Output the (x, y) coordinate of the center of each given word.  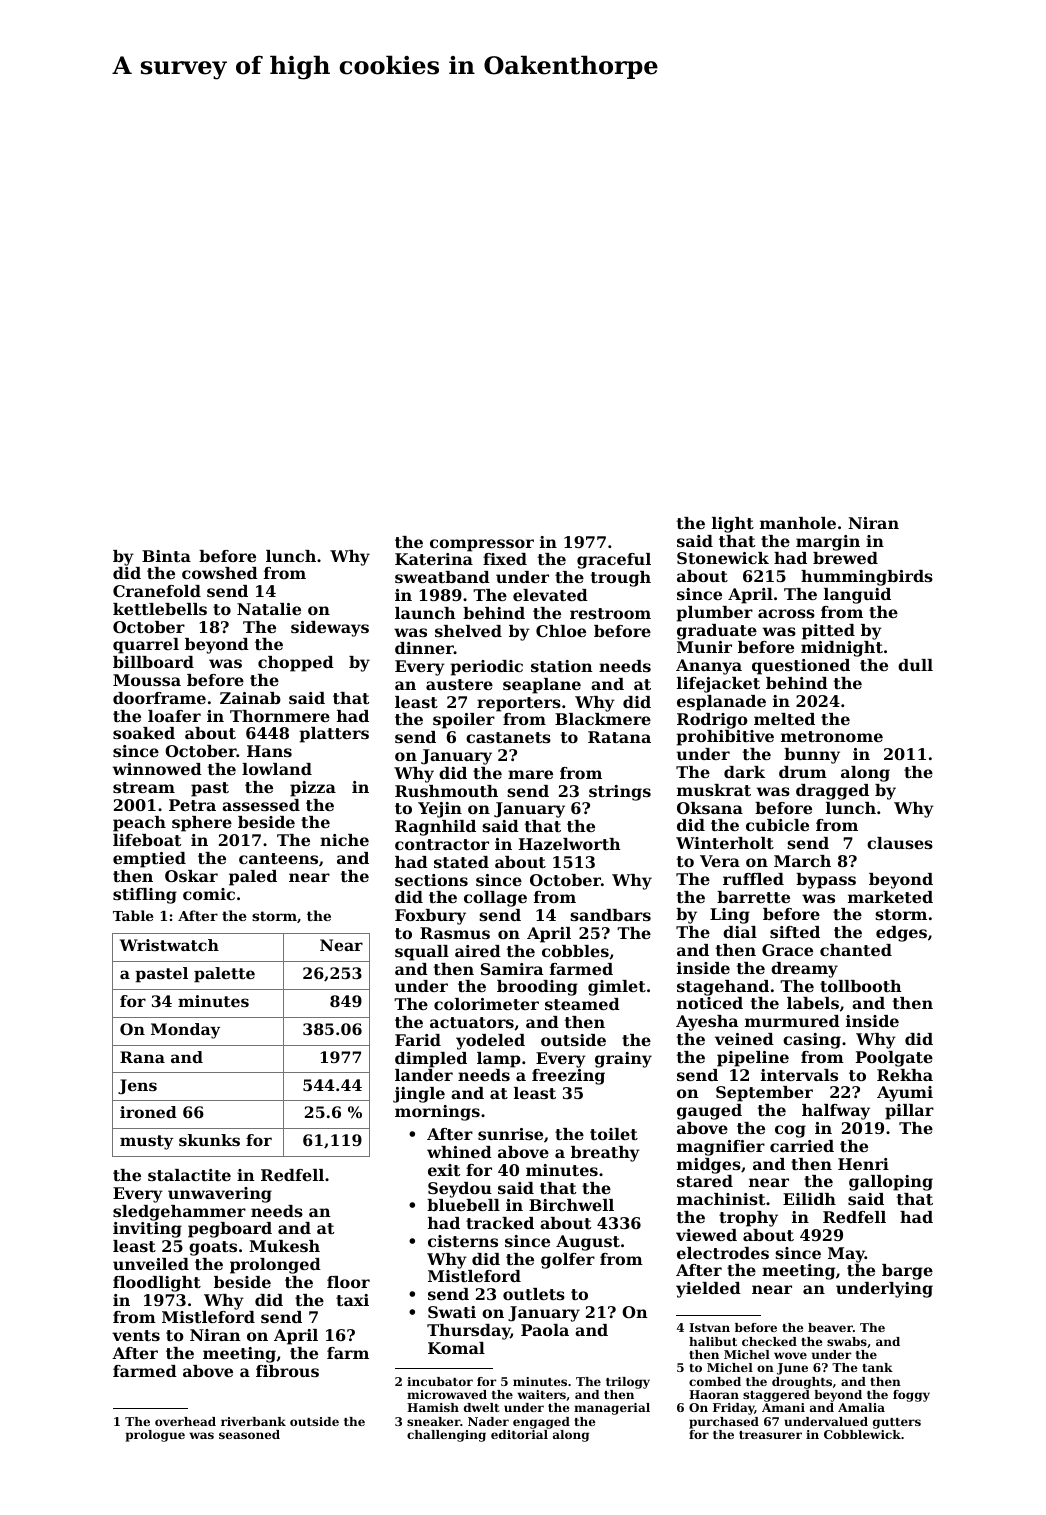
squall (422, 953)
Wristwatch (169, 945)
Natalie (269, 609)
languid (857, 596)
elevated (550, 595)
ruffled (753, 879)
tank (877, 1367)
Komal (456, 1348)
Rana (142, 1057)
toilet (614, 1134)
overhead (185, 1421)
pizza (313, 789)
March (802, 861)
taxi (352, 1300)
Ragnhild (435, 828)
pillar (909, 1112)
